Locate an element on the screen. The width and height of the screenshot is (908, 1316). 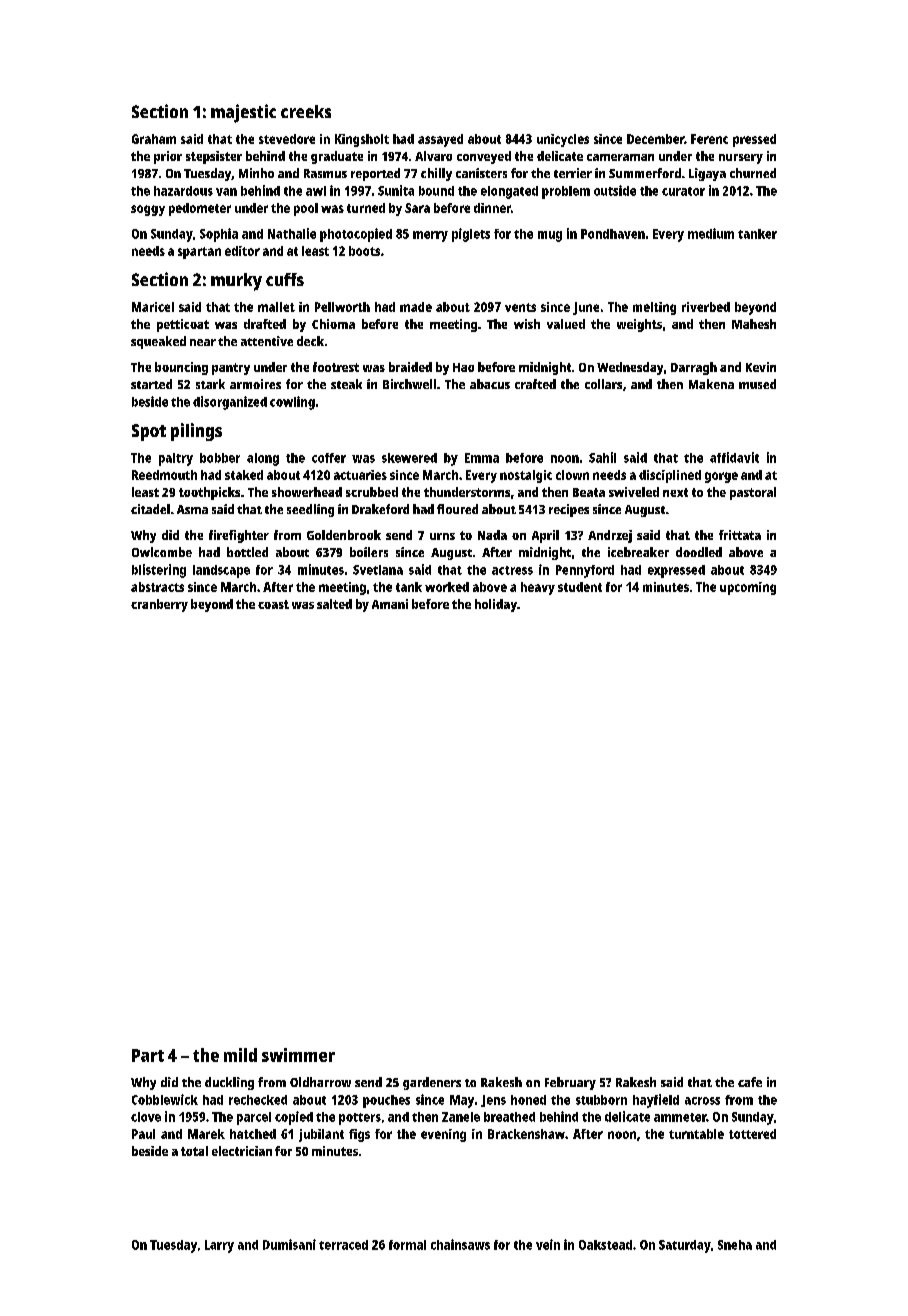
cranberry is located at coordinates (159, 605).
